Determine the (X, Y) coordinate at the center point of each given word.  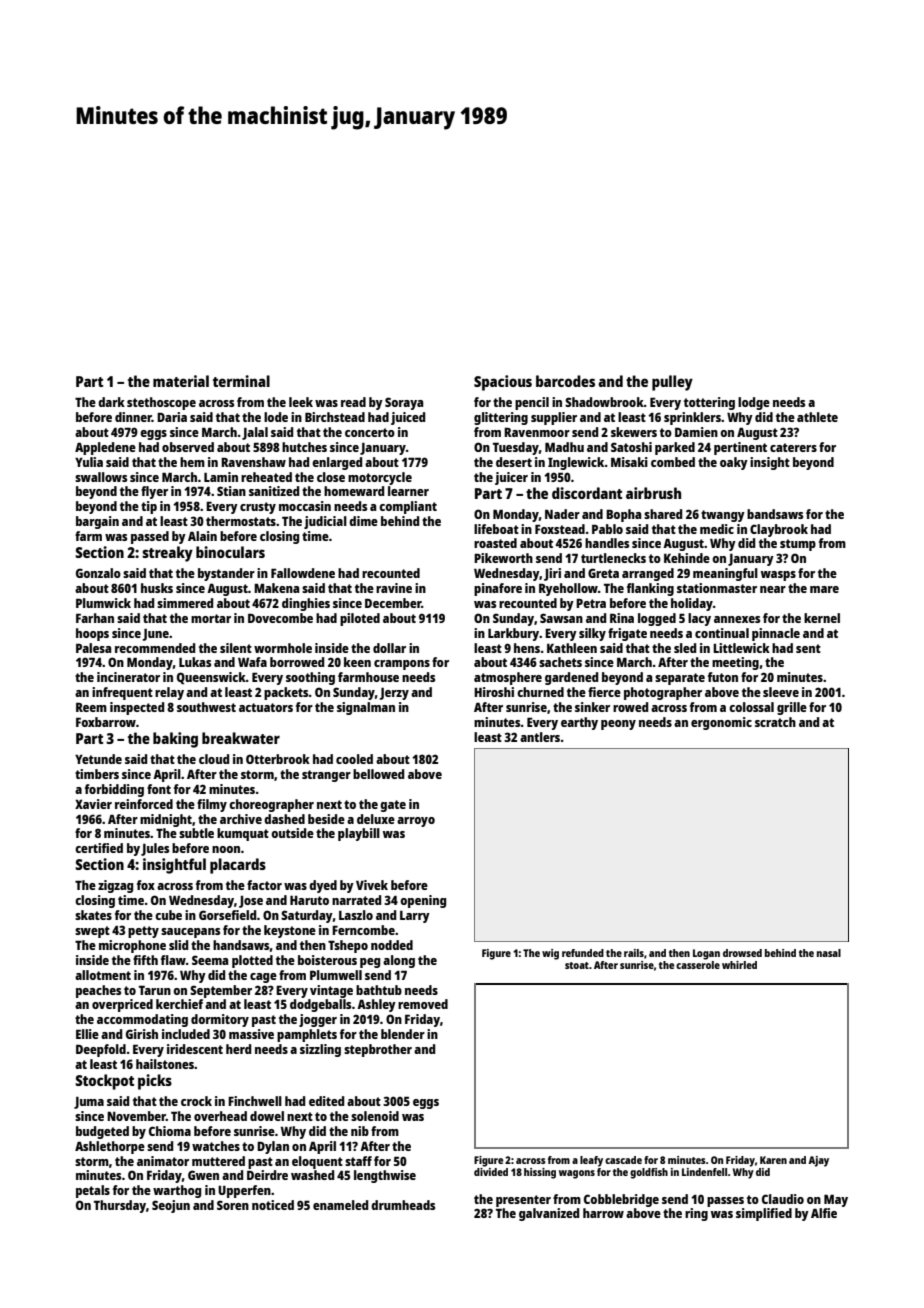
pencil (532, 403)
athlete (817, 417)
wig (550, 954)
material (181, 381)
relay (169, 693)
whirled (739, 965)
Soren (233, 1205)
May (836, 1200)
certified (99, 848)
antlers (540, 737)
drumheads (403, 1205)
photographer (663, 693)
